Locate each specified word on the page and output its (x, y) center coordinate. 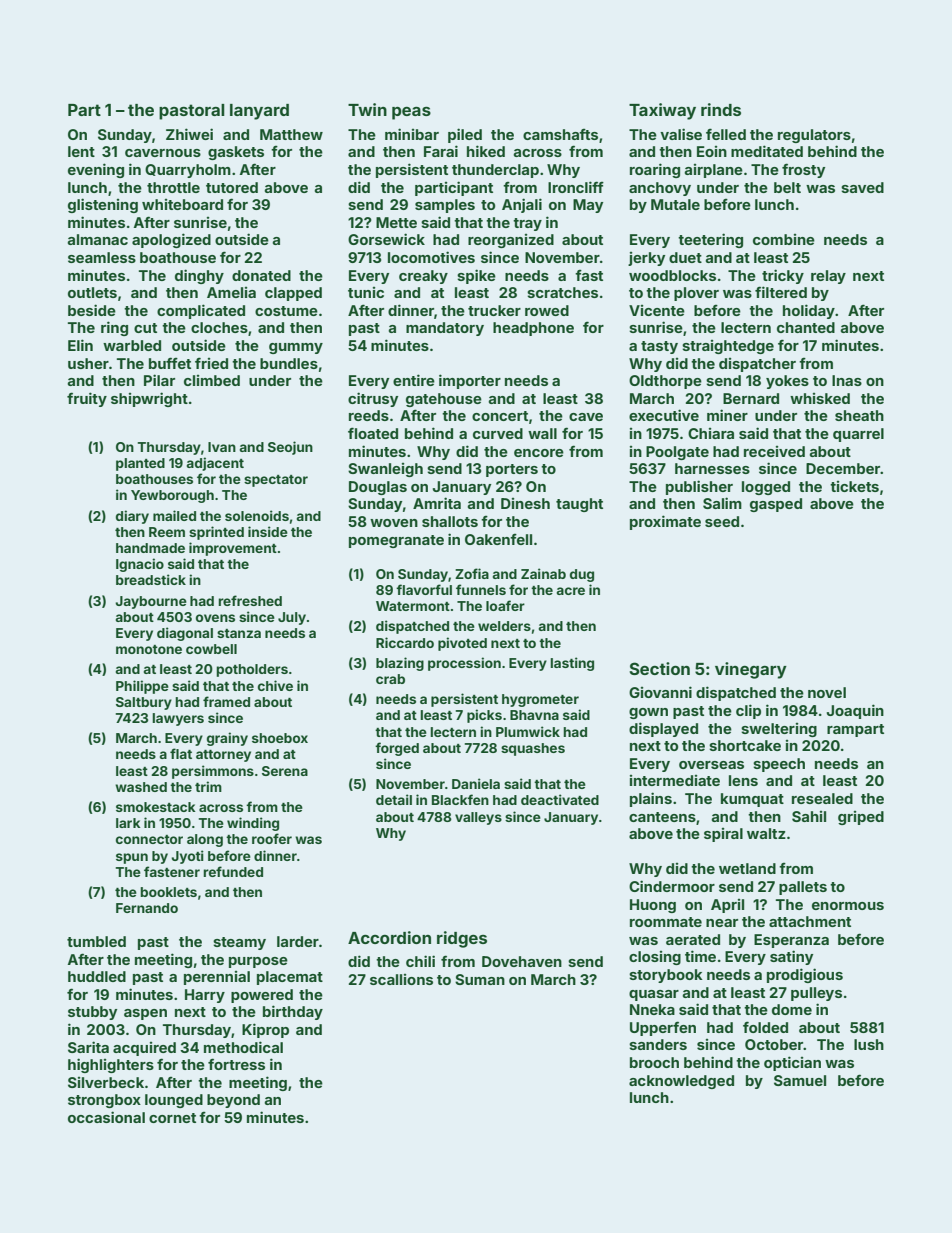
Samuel (800, 1080)
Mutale (675, 204)
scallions (401, 979)
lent (81, 151)
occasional (106, 1117)
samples (445, 206)
